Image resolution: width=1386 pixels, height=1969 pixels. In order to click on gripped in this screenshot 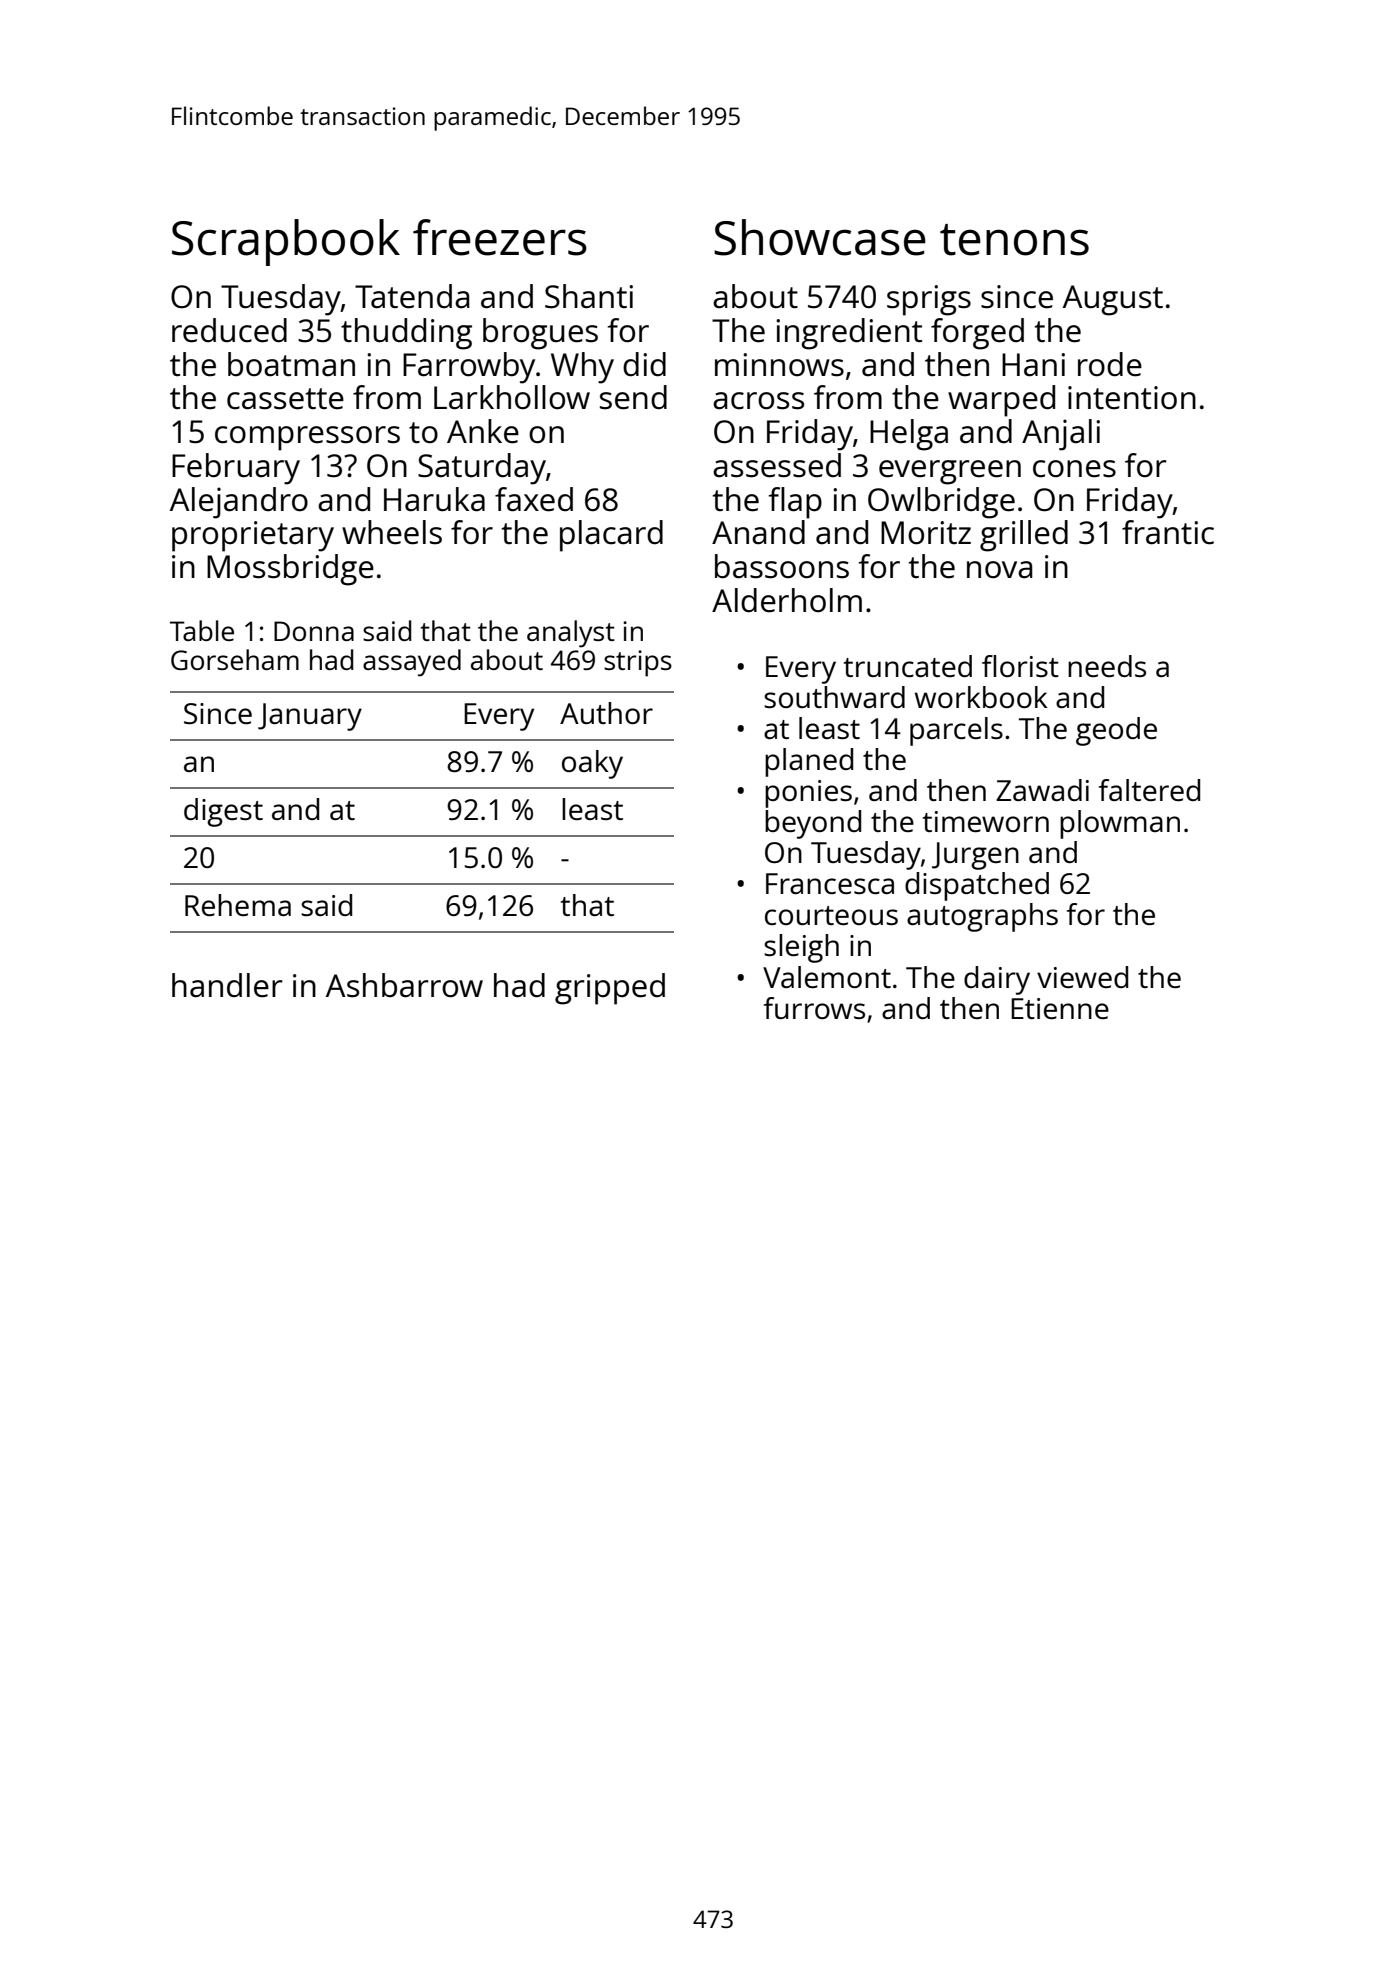, I will do `click(610, 989)`.
